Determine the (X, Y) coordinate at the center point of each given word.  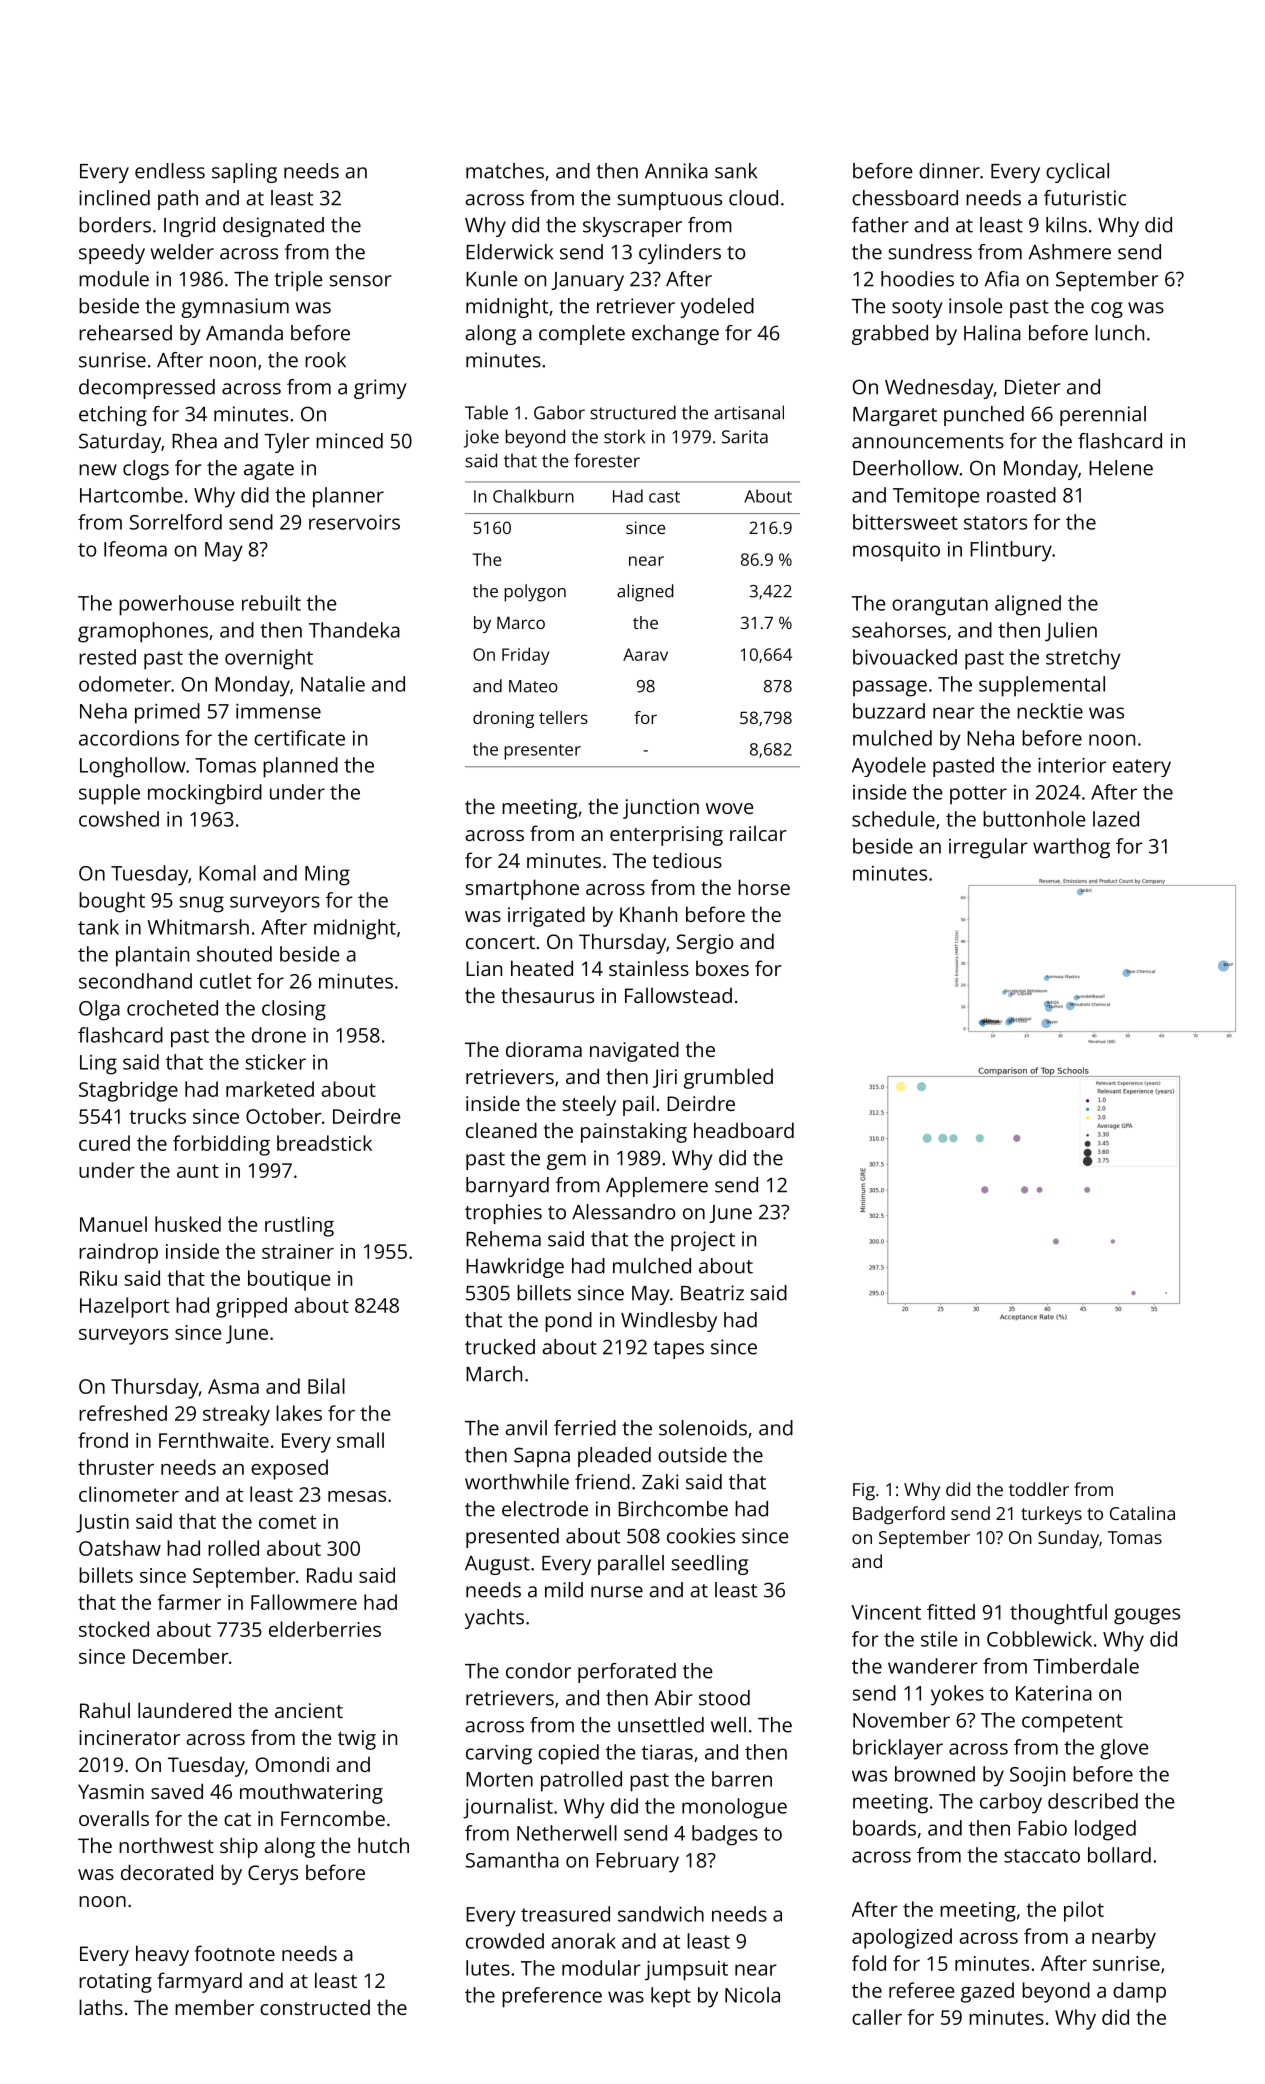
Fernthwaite (214, 1440)
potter (978, 795)
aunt (198, 1171)
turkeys (1051, 1515)
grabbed (890, 335)
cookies (701, 1536)
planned (300, 767)
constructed (315, 2007)
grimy (380, 389)
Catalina (1142, 1513)
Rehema (503, 1239)
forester (607, 460)
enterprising (666, 836)
